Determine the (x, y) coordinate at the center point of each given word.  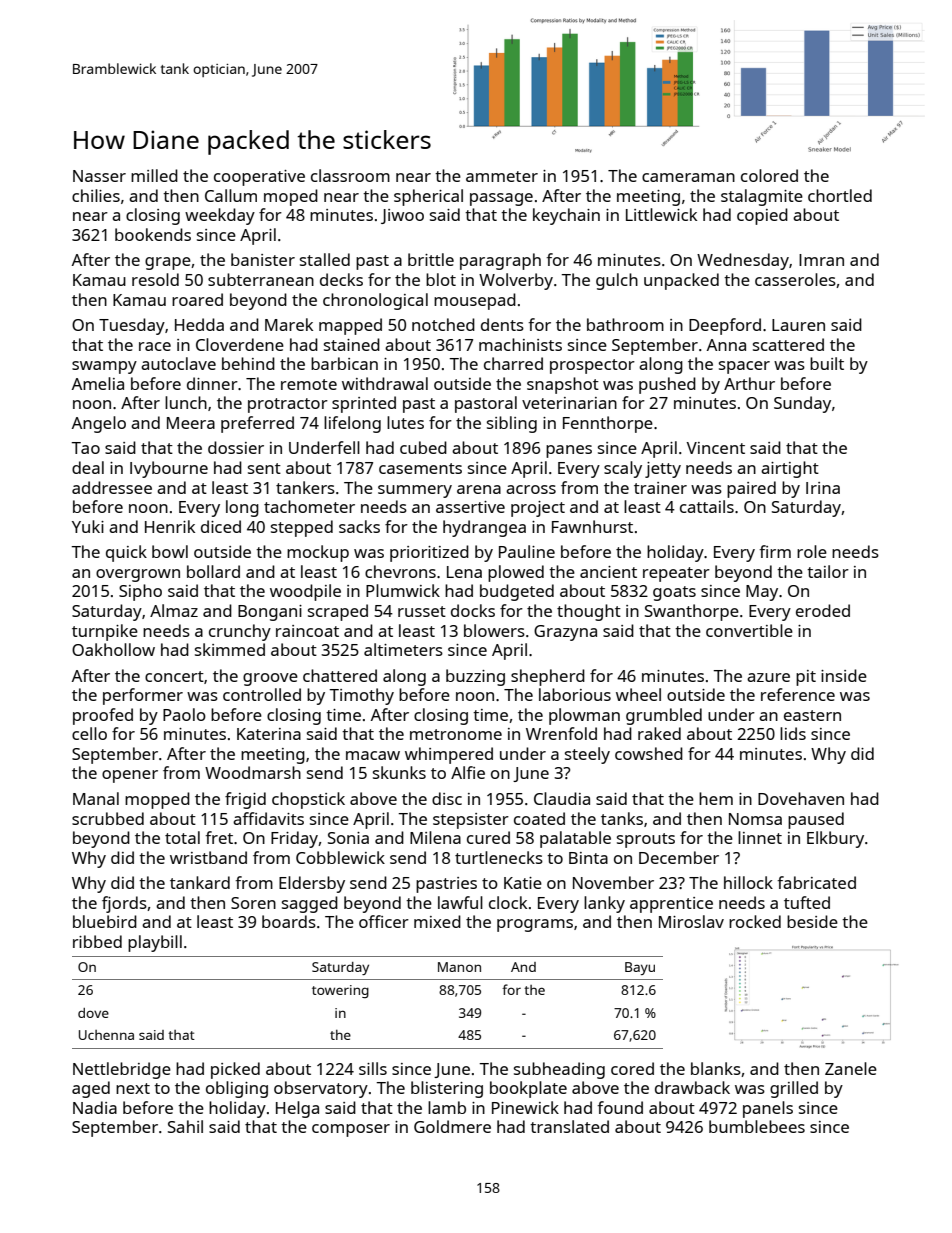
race (155, 346)
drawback (692, 1087)
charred (513, 363)
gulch (617, 281)
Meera (191, 423)
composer (351, 1130)
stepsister (471, 821)
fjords (124, 904)
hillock (748, 882)
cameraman (688, 177)
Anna (726, 345)
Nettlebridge (122, 1070)
